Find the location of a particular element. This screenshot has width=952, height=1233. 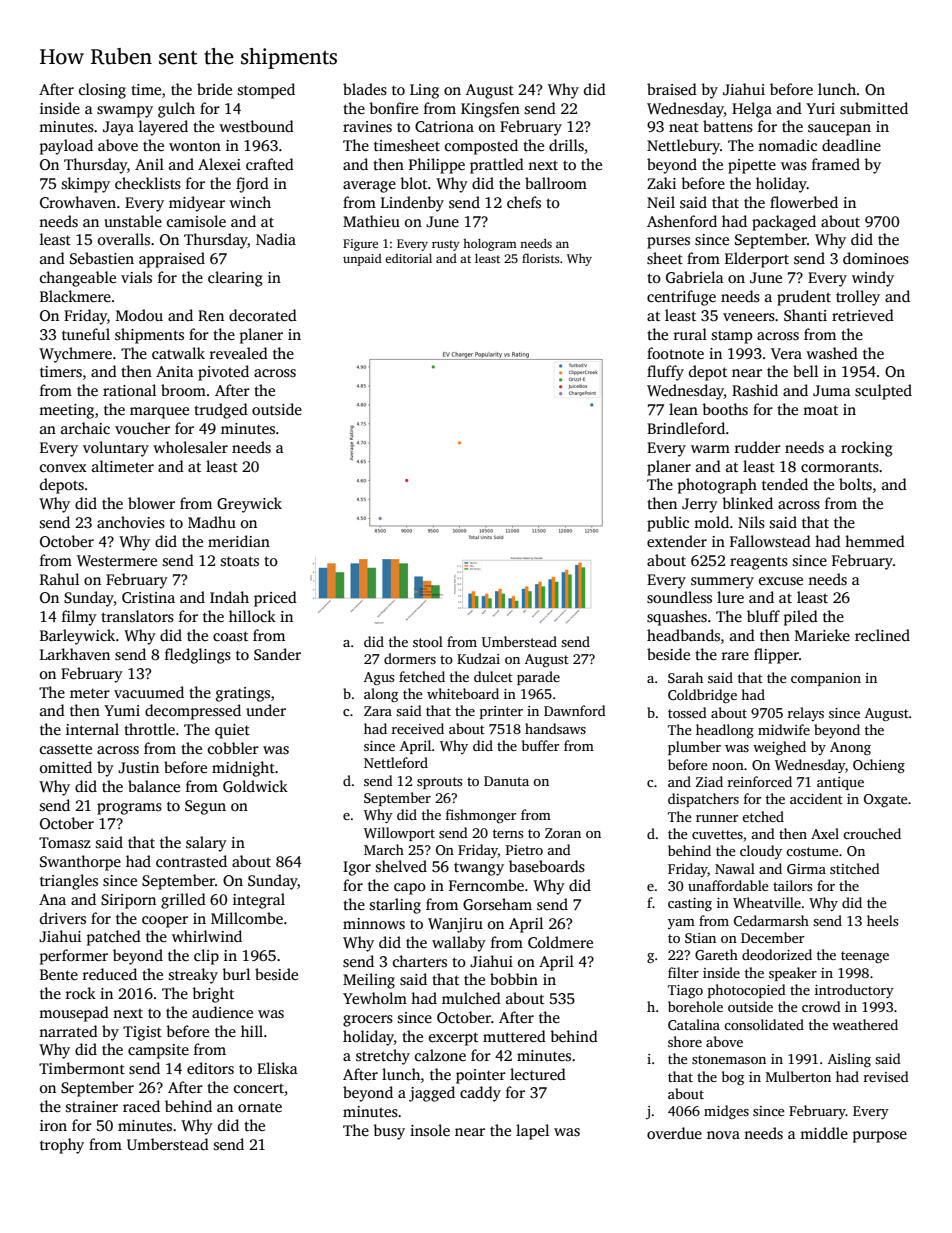

under is located at coordinates (266, 710).
